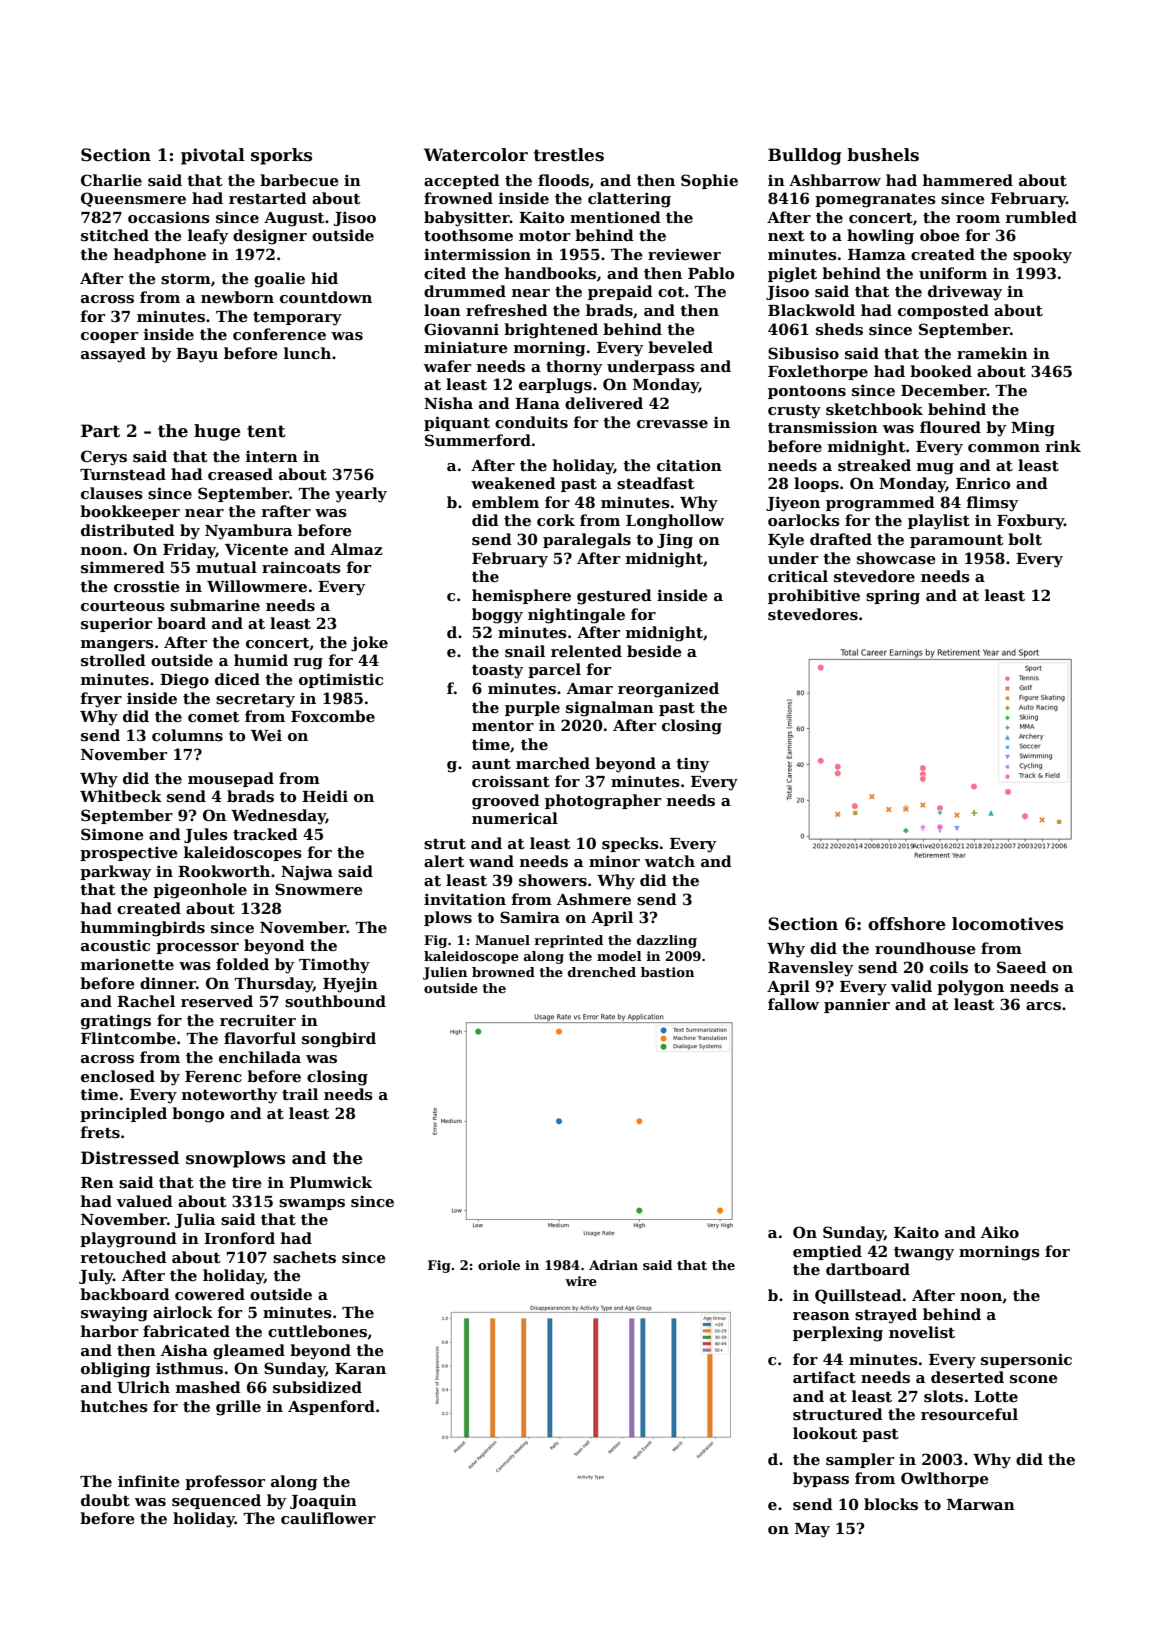 The image size is (1163, 1645). What do you see at coordinates (128, 530) in the image?
I see `distributed` at bounding box center [128, 530].
